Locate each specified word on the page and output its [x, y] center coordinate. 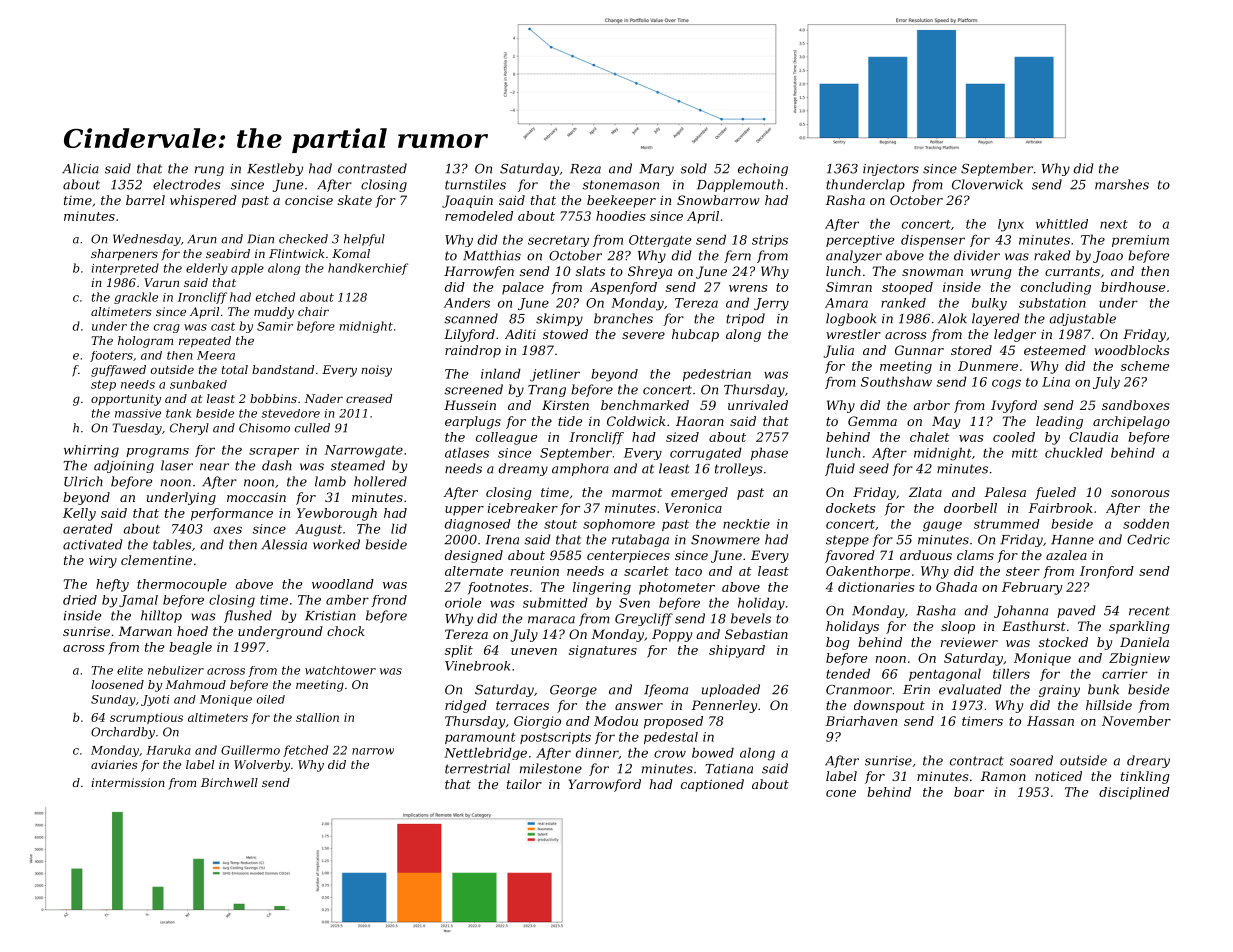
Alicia [80, 168]
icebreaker [523, 508]
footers [111, 356]
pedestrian [717, 375]
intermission [128, 782]
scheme [1145, 366]
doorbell [970, 508]
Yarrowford [605, 785]
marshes [1122, 184]
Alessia [284, 544]
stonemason [620, 185]
